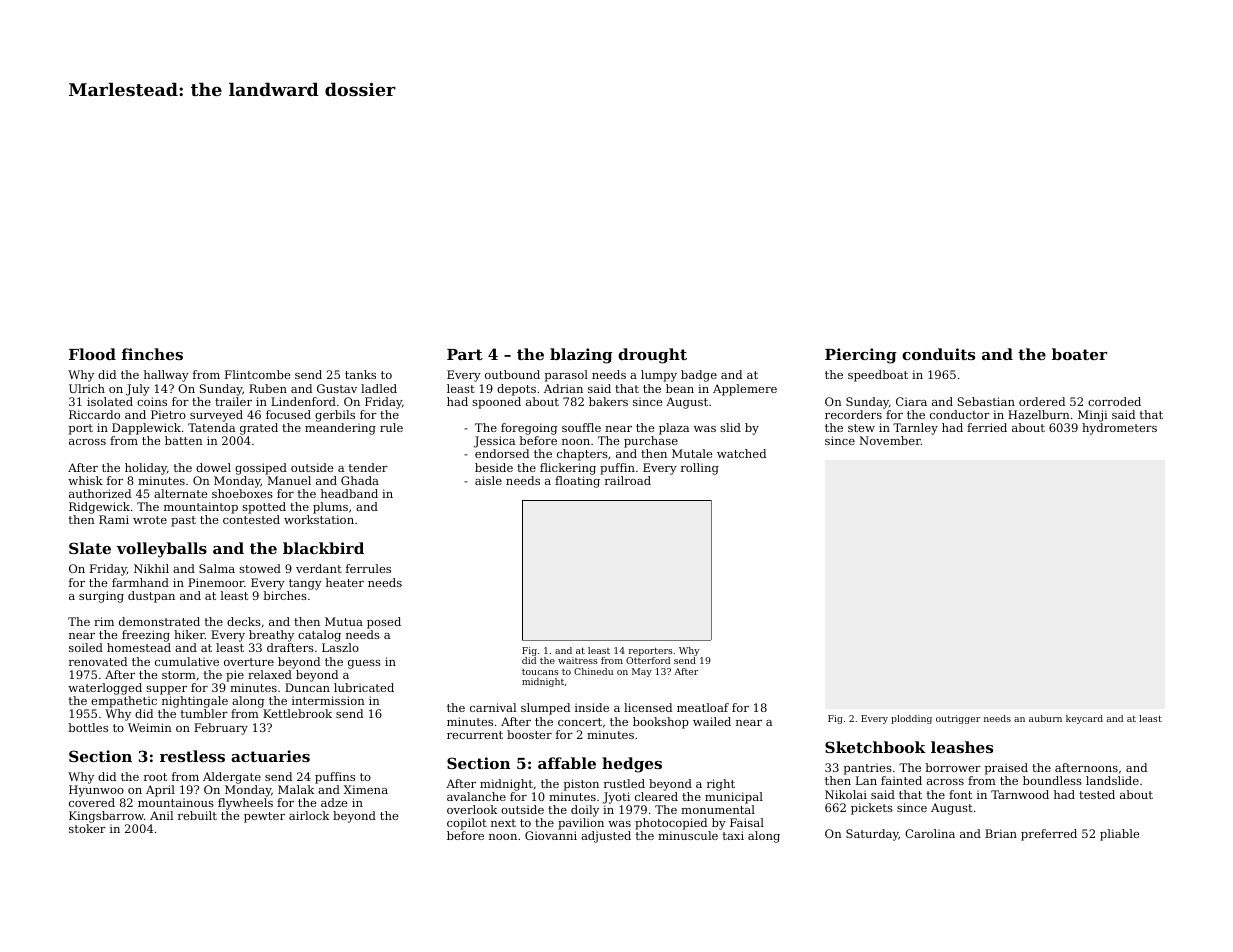 This image has height=952, width=1233. Describe the element at coordinates (340, 429) in the image. I see `meandering` at that location.
